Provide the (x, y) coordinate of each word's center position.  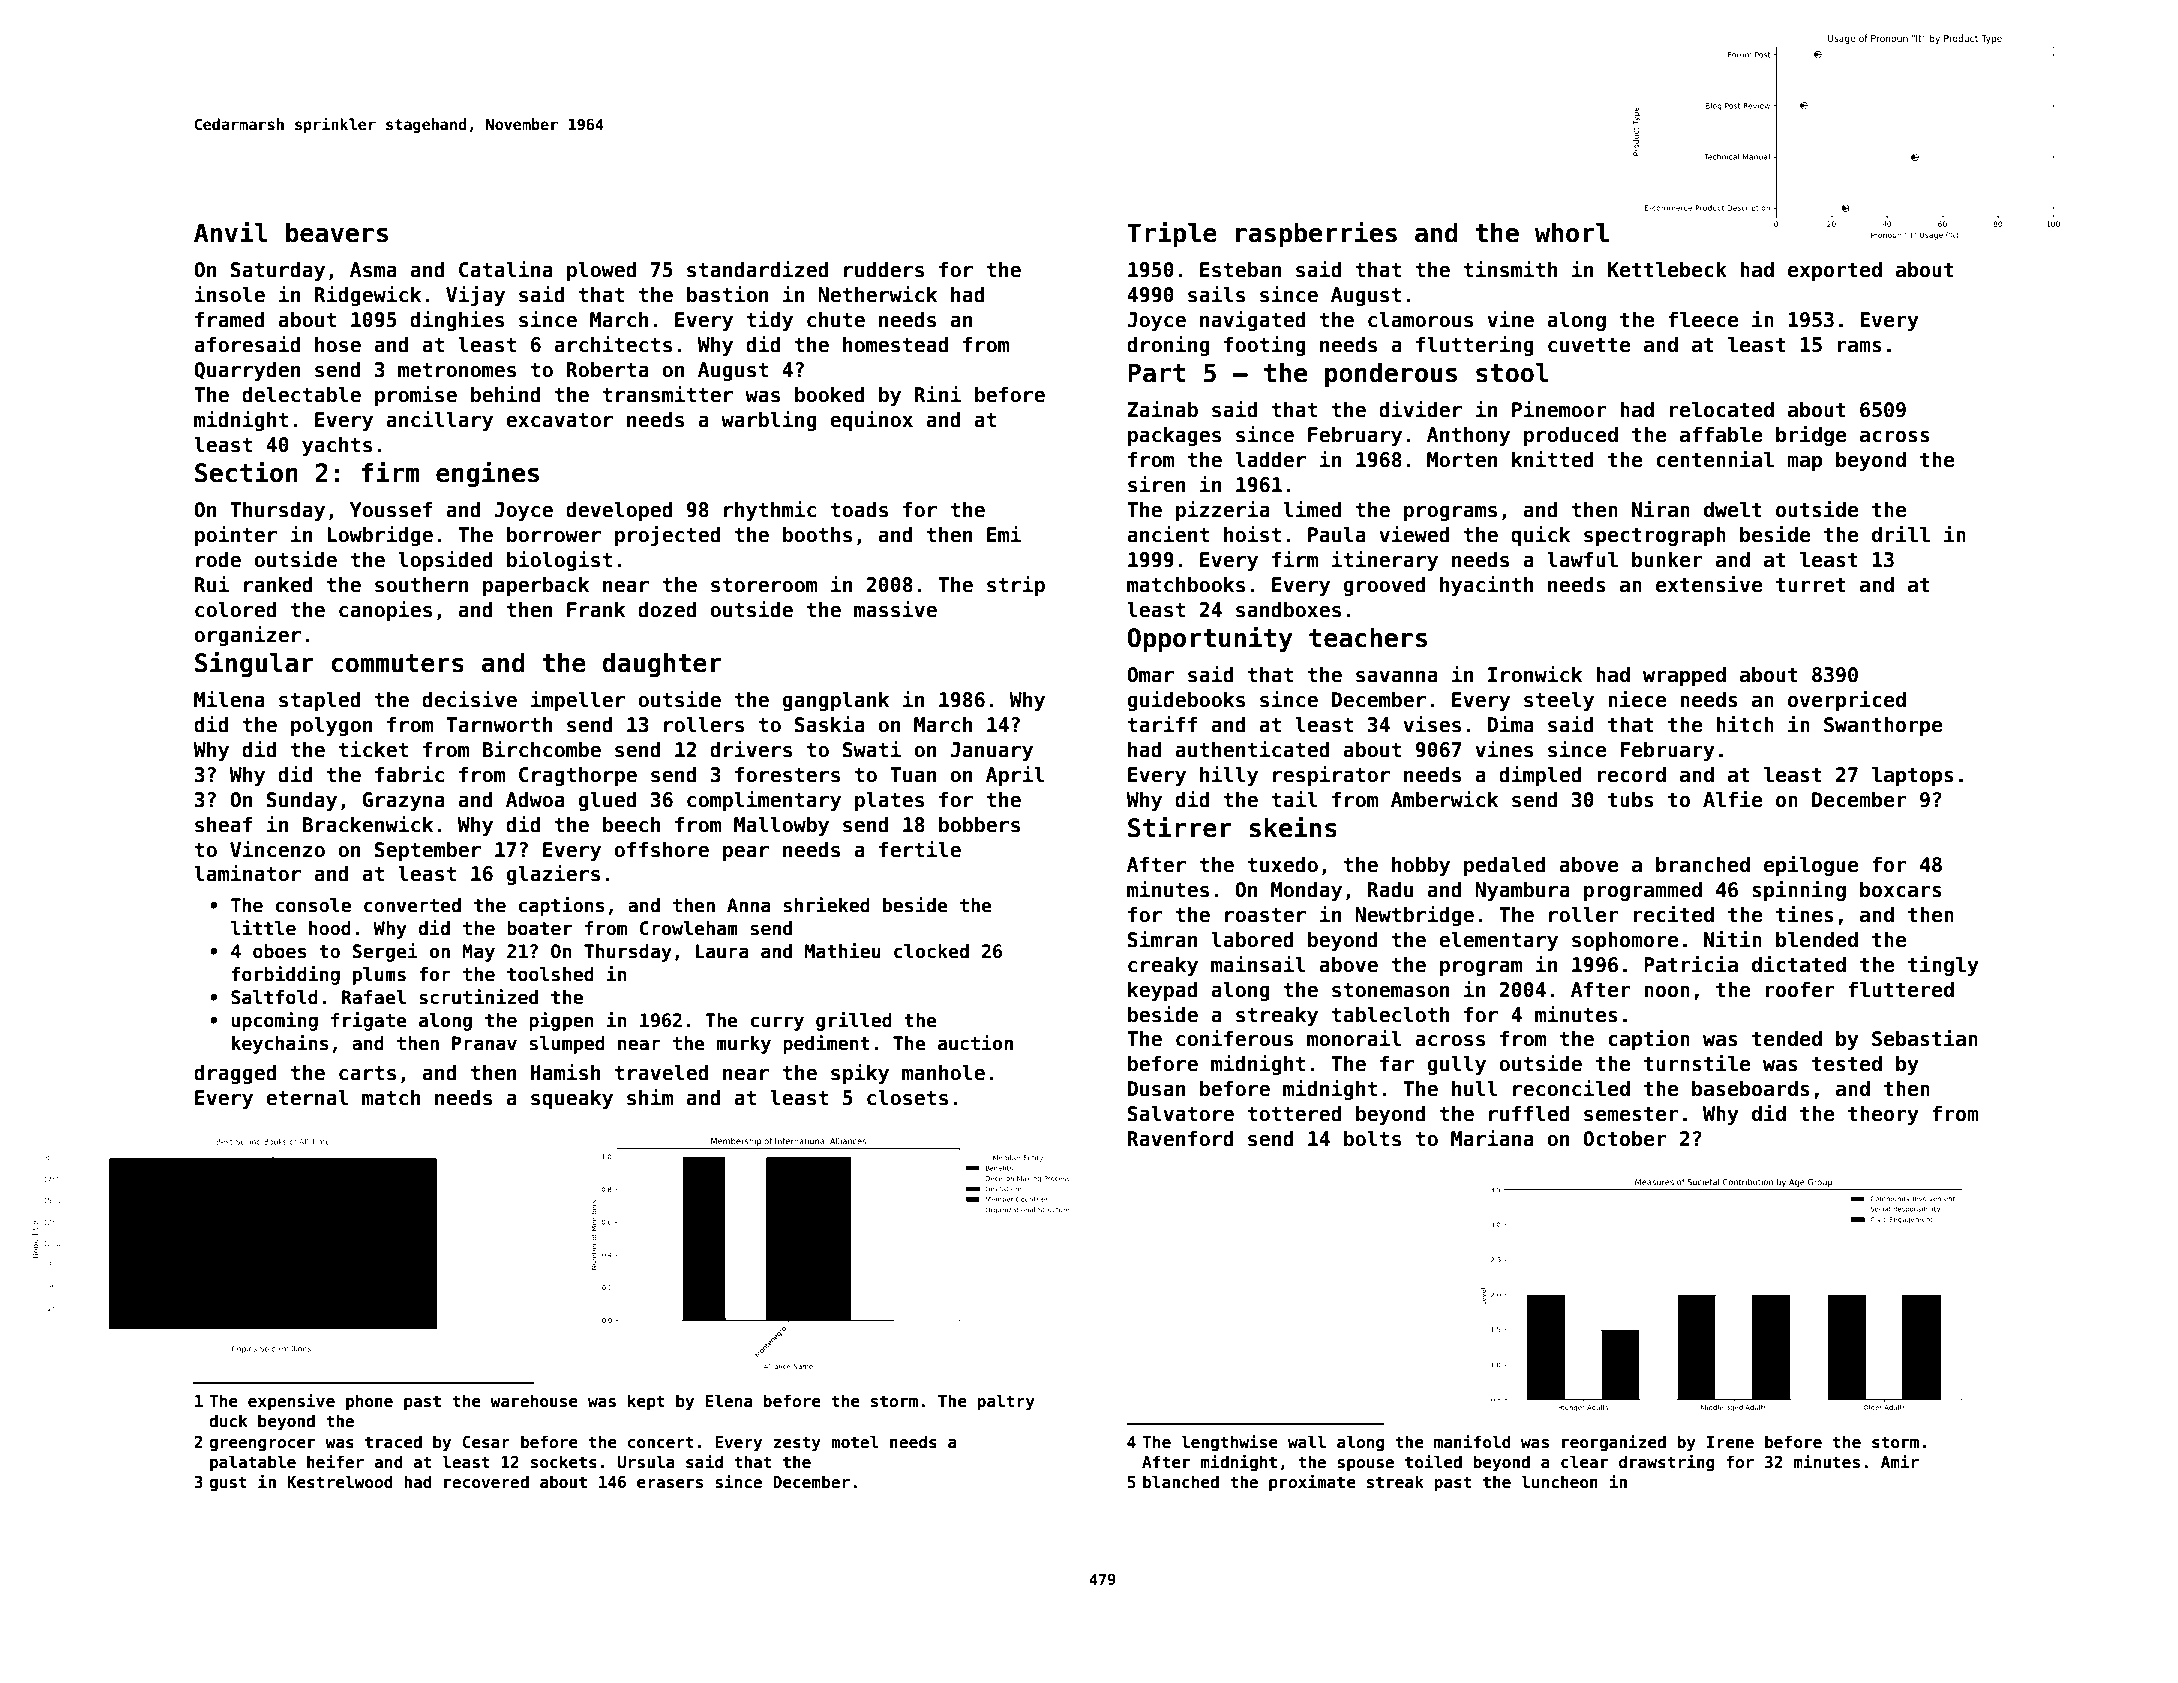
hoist (1252, 534)
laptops (1913, 776)
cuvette (1589, 345)
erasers (670, 1484)
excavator (559, 420)
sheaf (224, 824)
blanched (1181, 1482)
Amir (1900, 1461)
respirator (1331, 776)
